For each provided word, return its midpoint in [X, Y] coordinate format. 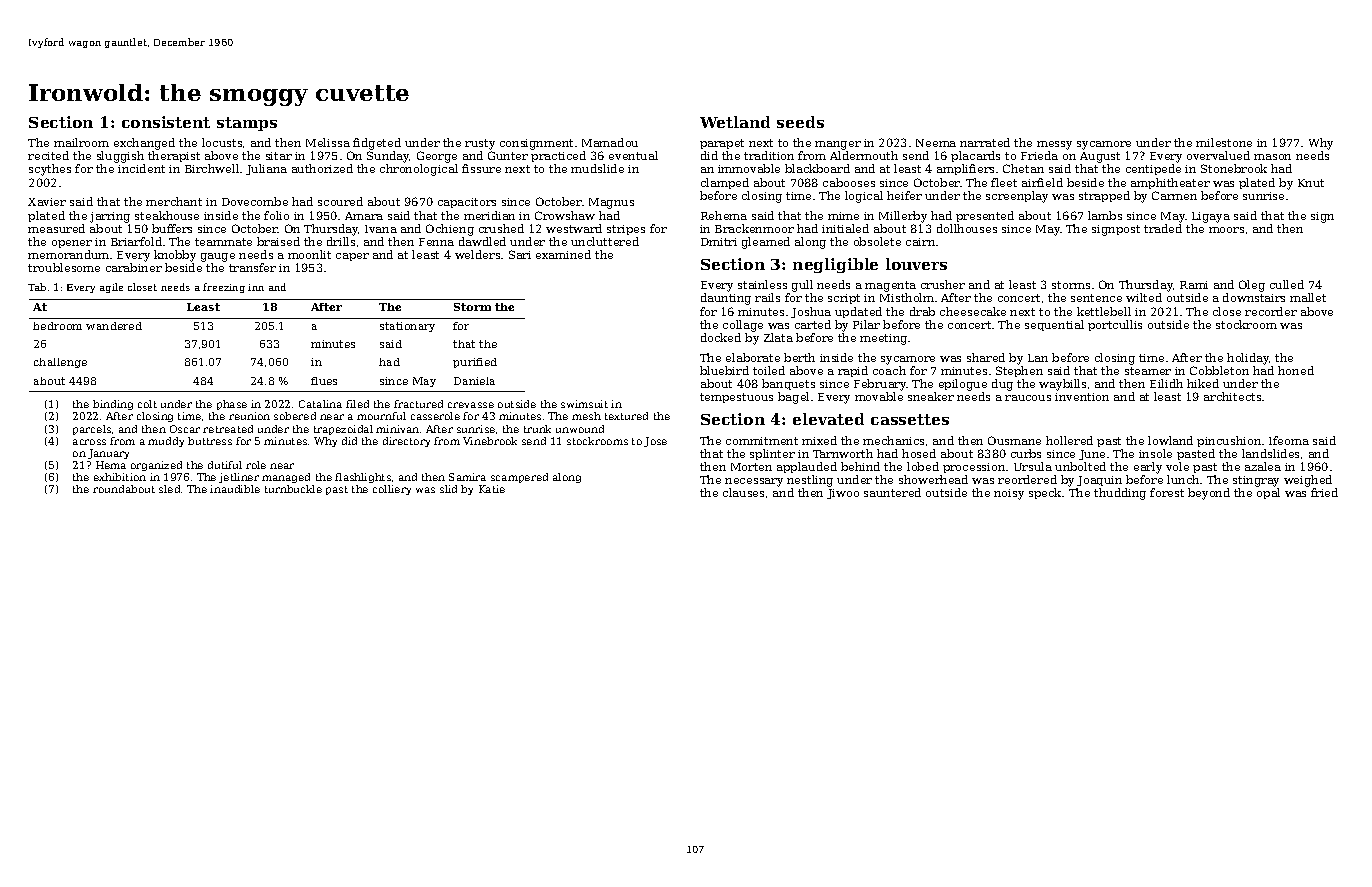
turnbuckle [293, 489]
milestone [1224, 142]
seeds [800, 122]
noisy [1009, 494]
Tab [37, 287]
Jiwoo [843, 494]
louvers [916, 264]
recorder [1271, 311]
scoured [340, 201]
